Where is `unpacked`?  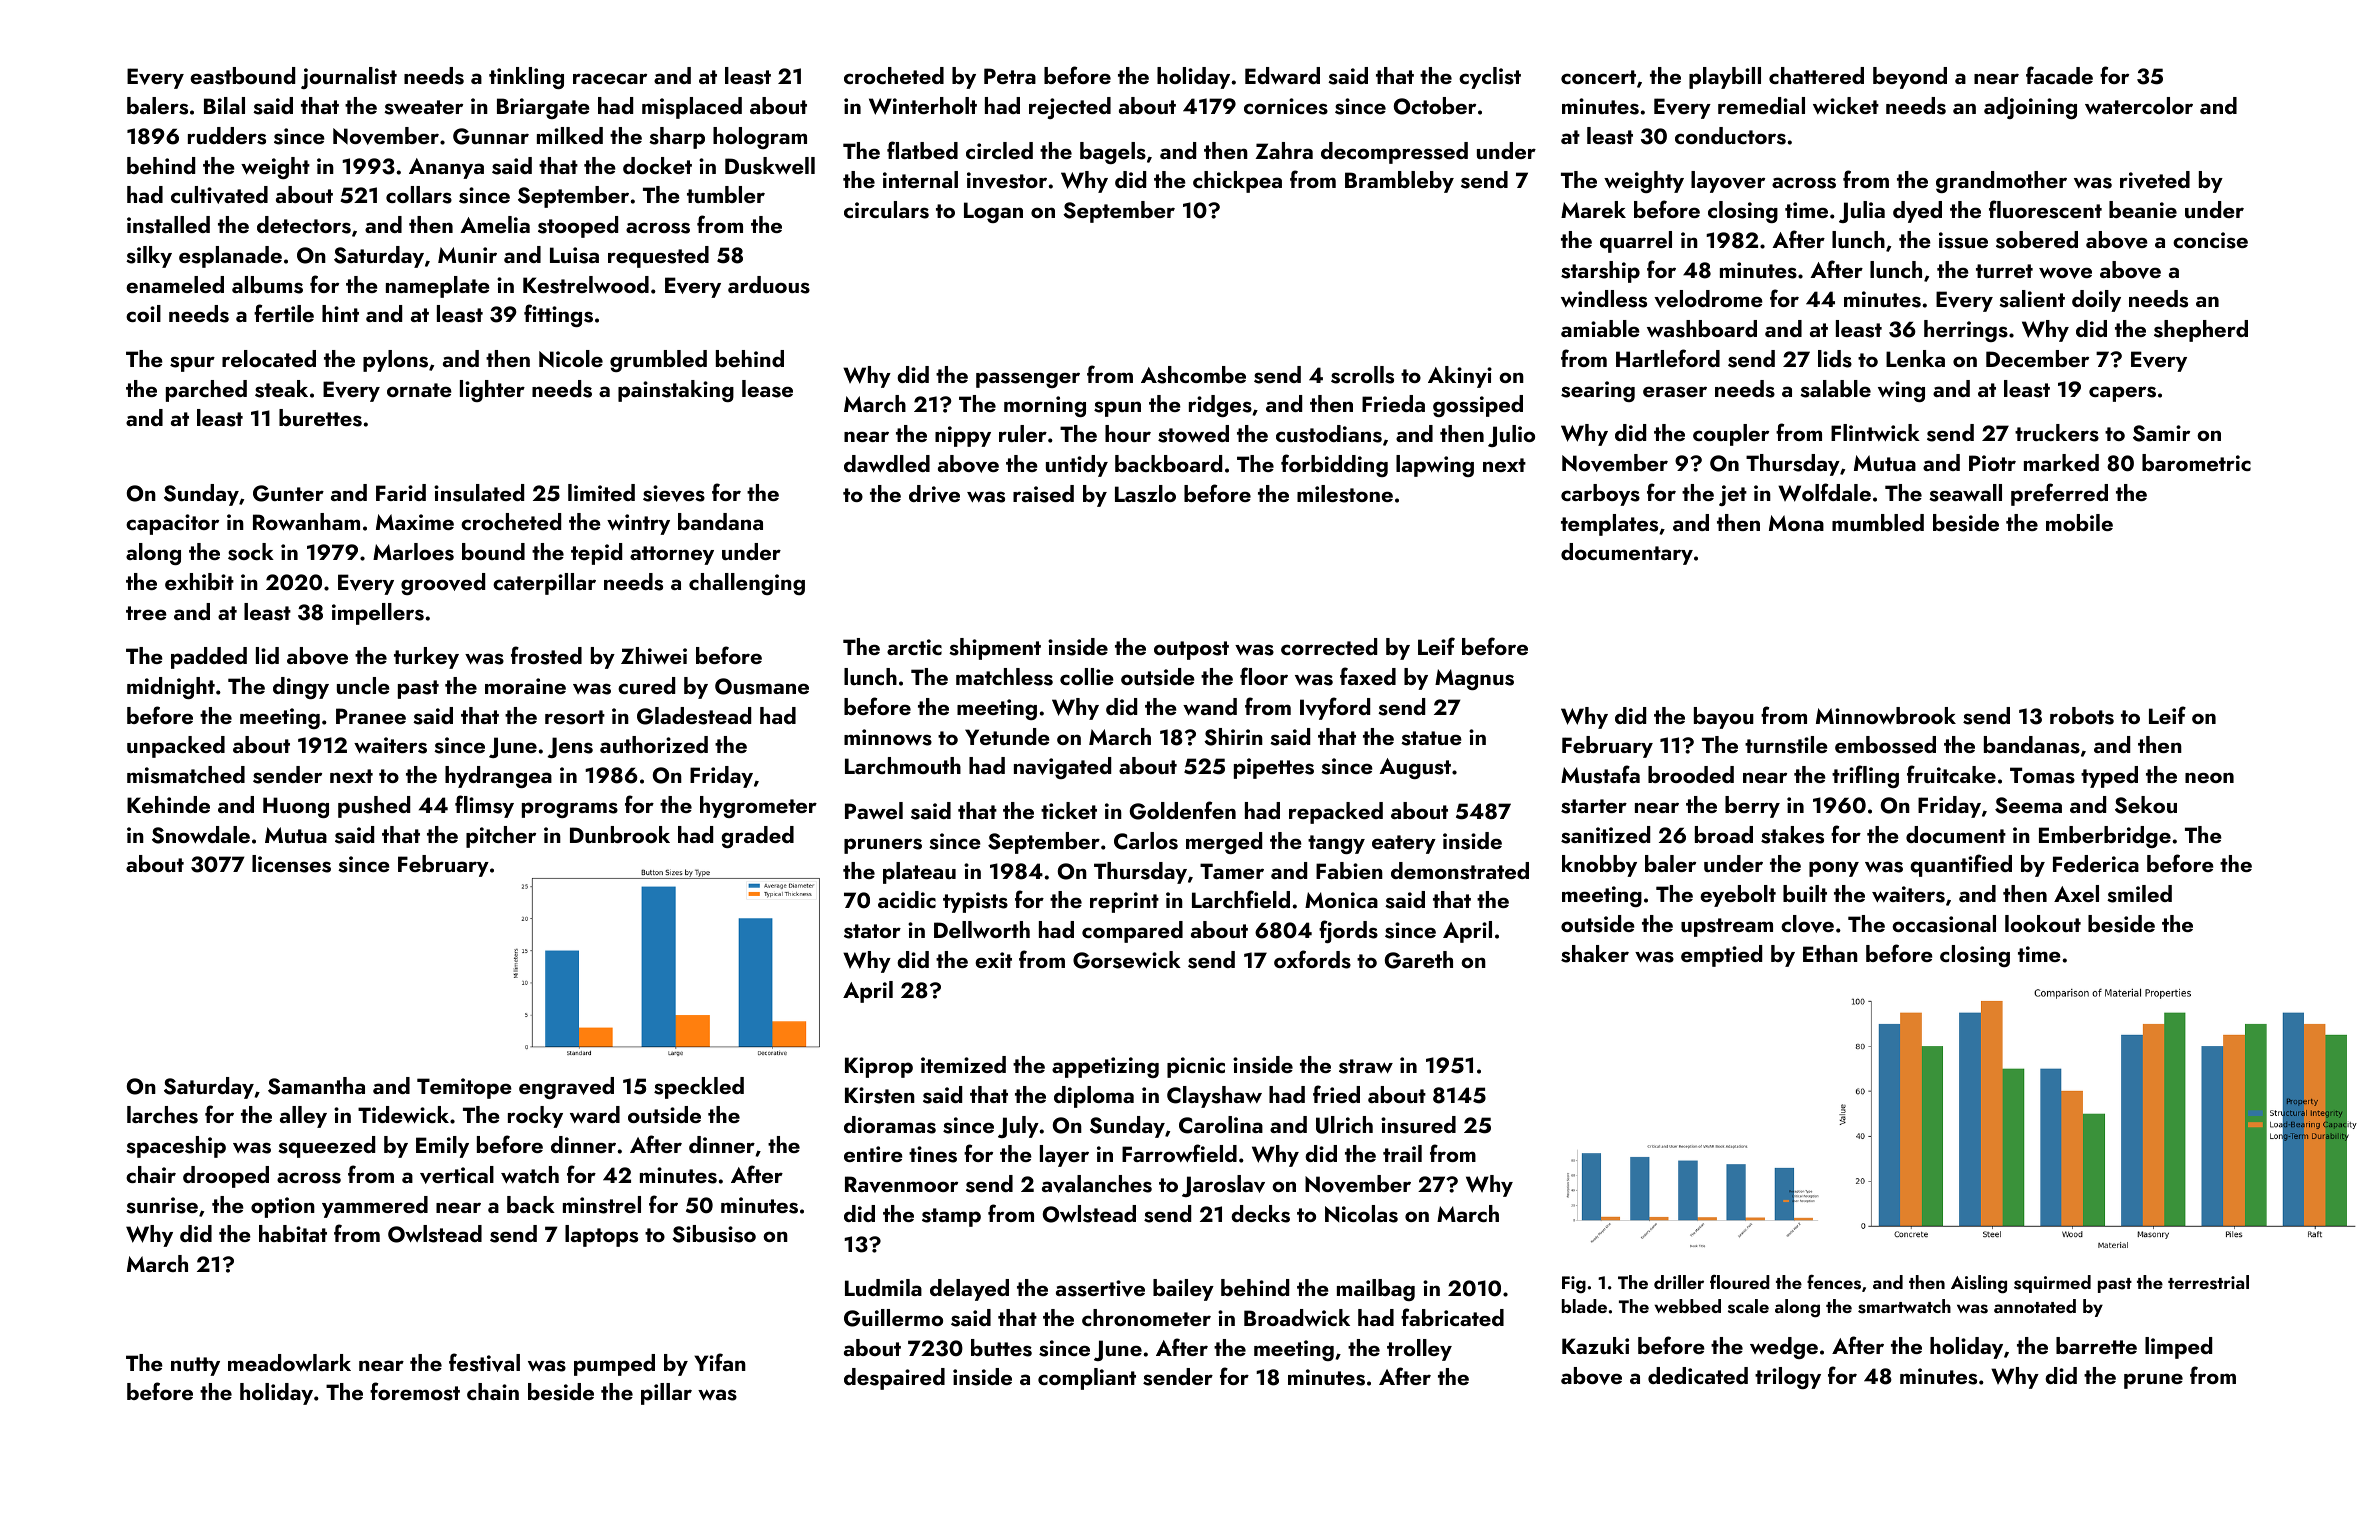
unpacked is located at coordinates (176, 747).
